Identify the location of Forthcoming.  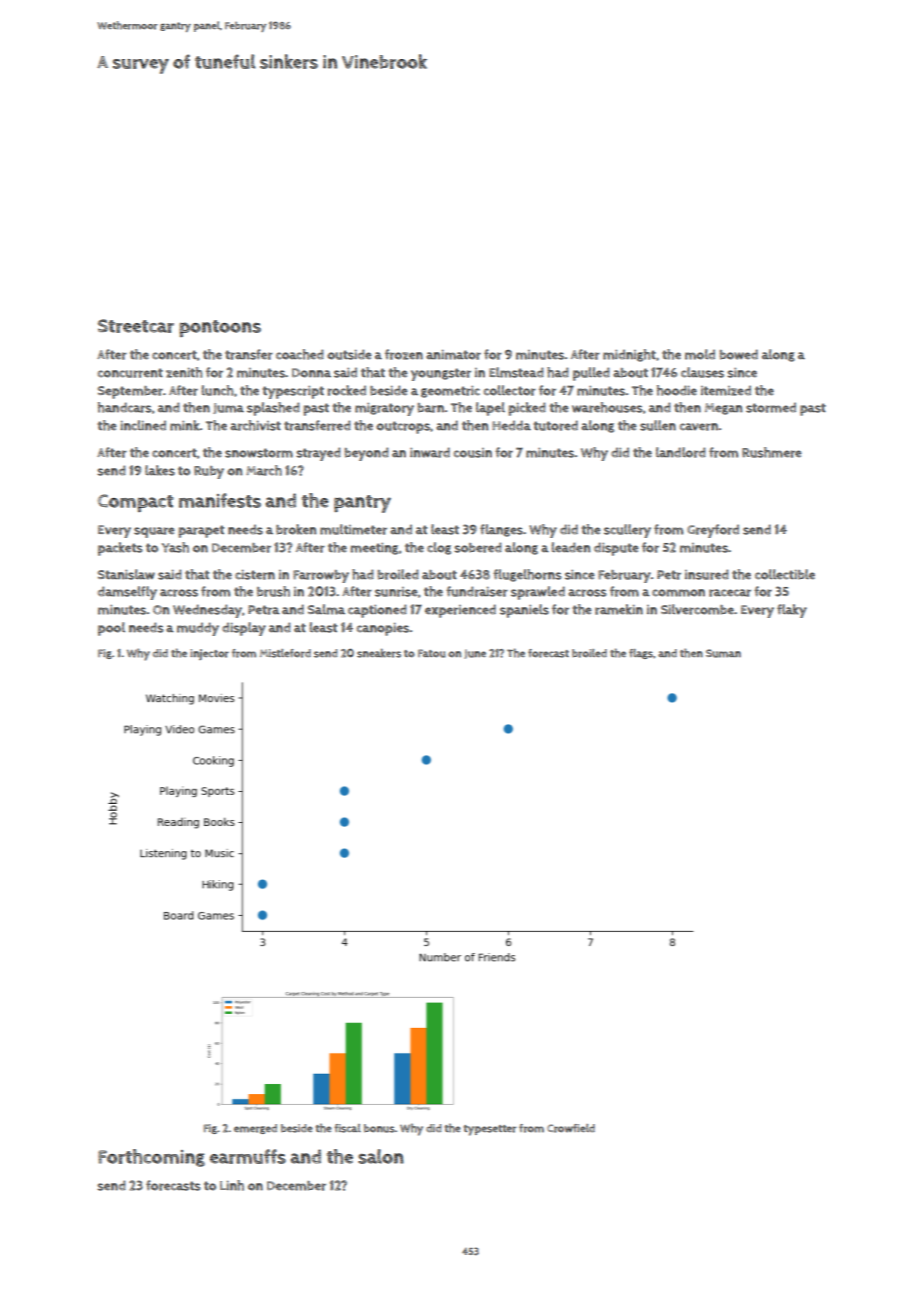
(151, 1158).
